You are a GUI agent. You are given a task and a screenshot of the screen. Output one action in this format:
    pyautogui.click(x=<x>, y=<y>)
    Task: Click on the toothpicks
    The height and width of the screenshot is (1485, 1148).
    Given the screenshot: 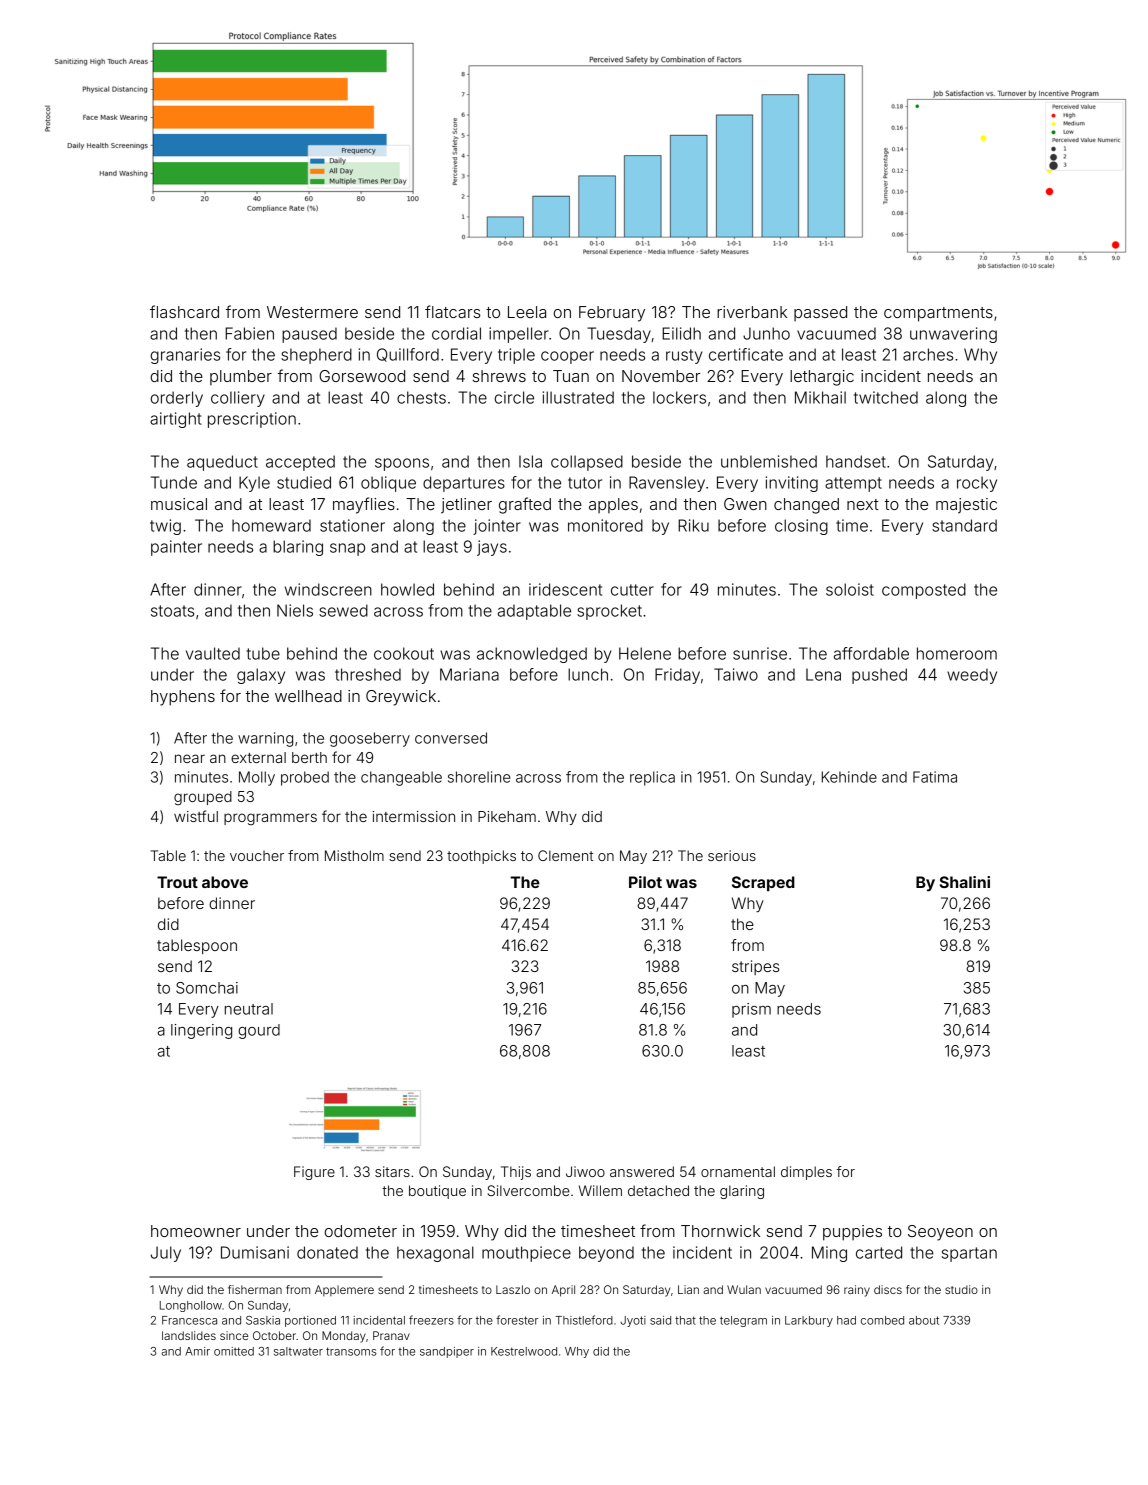 What is the action you would take?
    pyautogui.click(x=481, y=857)
